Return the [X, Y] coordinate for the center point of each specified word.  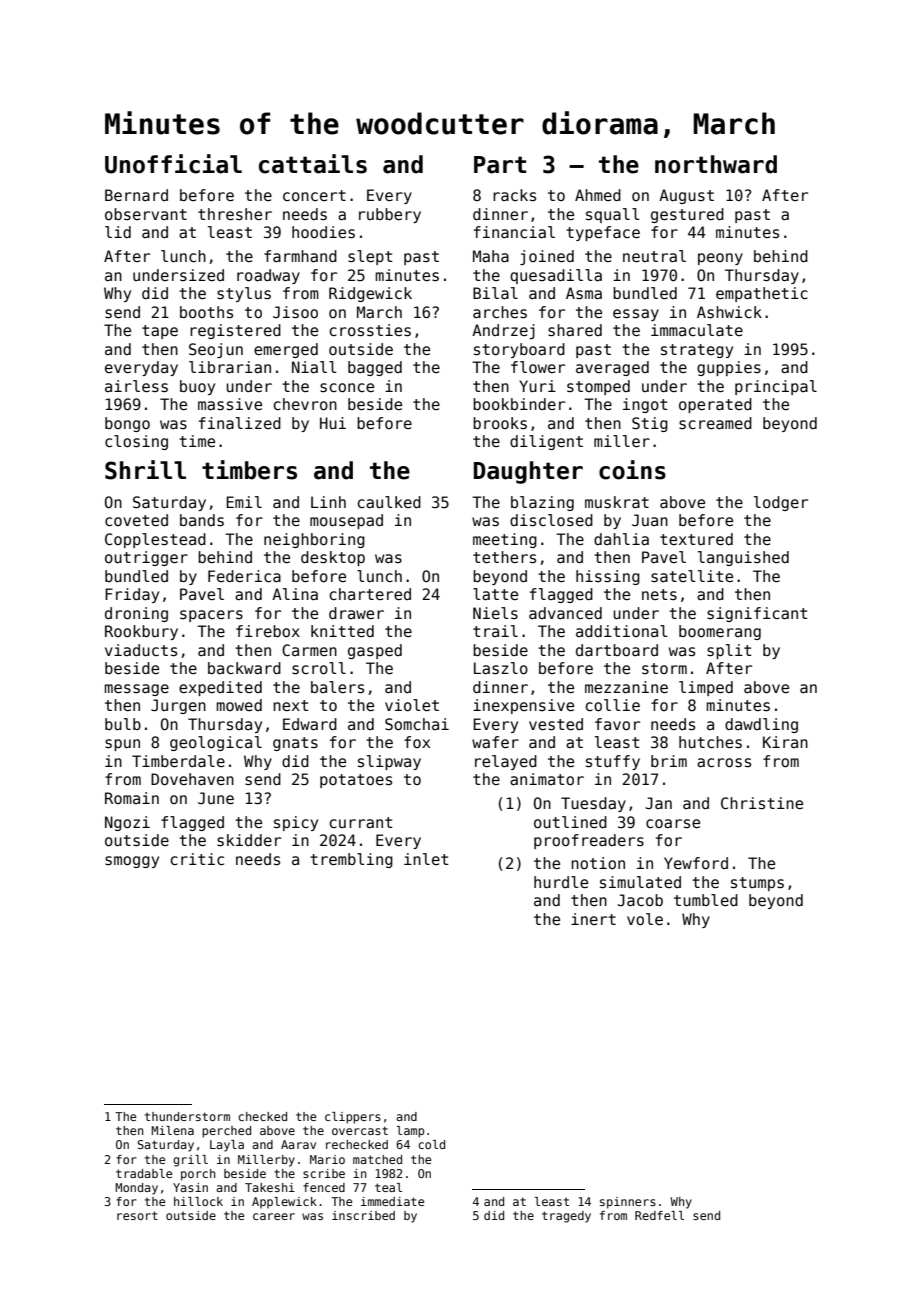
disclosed [551, 520]
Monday [136, 1189]
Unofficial [173, 164]
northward [716, 164]
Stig [650, 424]
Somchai [417, 724]
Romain [132, 798]
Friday [132, 595]
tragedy [566, 1217]
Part [500, 165]
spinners [628, 1203]
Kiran [785, 742]
